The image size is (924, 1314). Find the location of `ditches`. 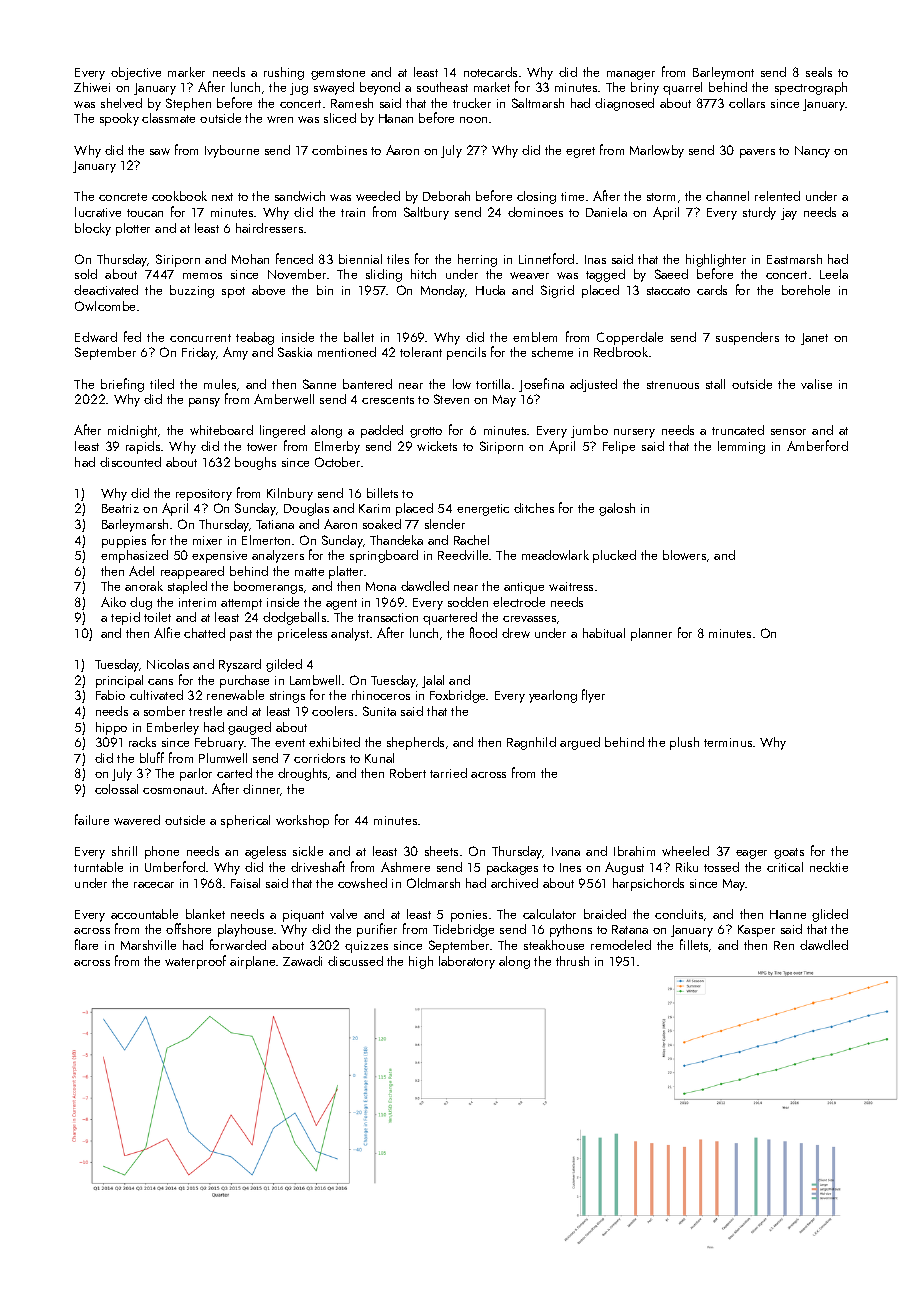

ditches is located at coordinates (534, 508).
